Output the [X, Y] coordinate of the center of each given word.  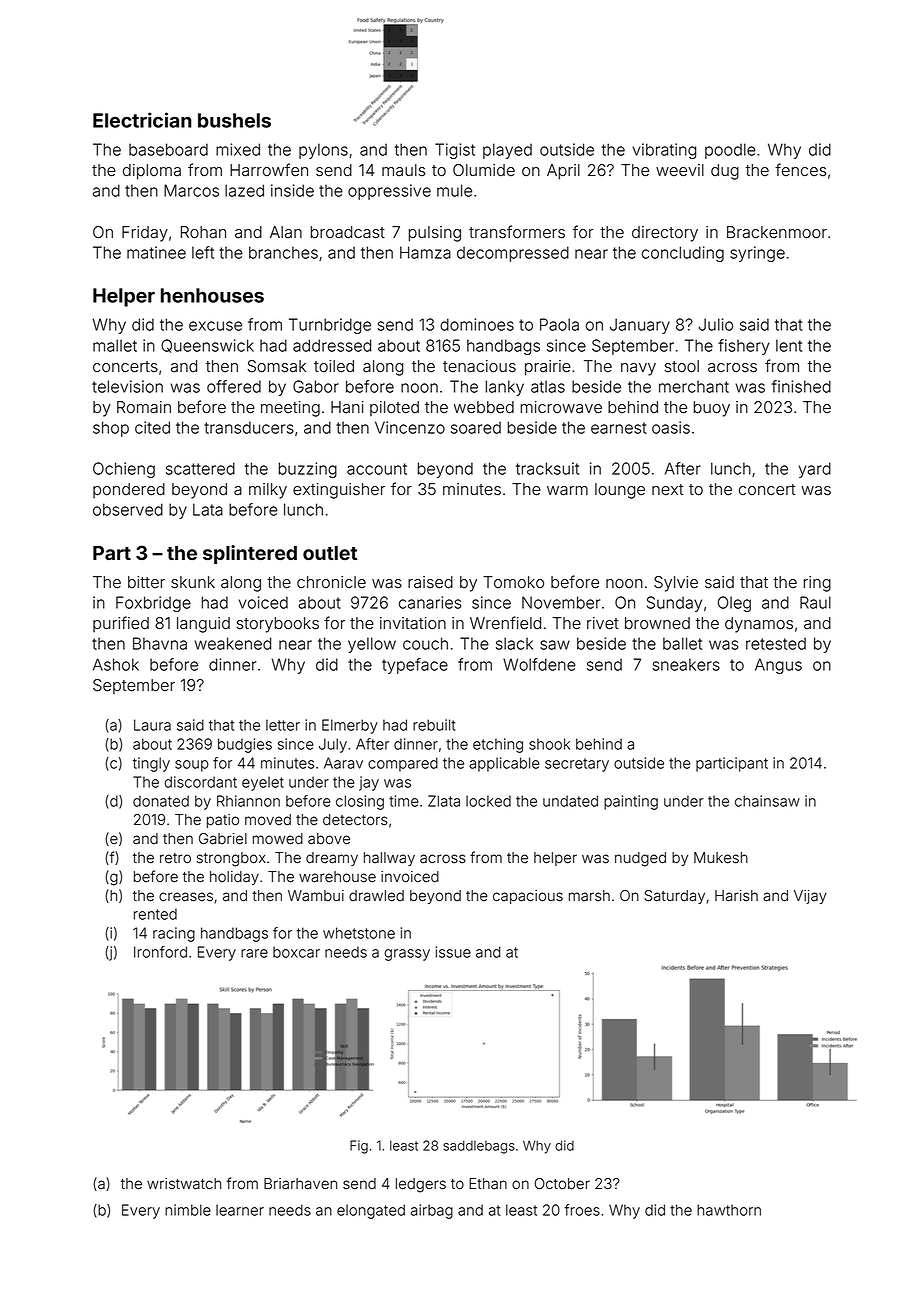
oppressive [389, 192]
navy [638, 369]
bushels [234, 120]
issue [453, 952]
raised [430, 582]
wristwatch [184, 1184]
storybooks [277, 625]
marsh [589, 896]
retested [776, 643]
